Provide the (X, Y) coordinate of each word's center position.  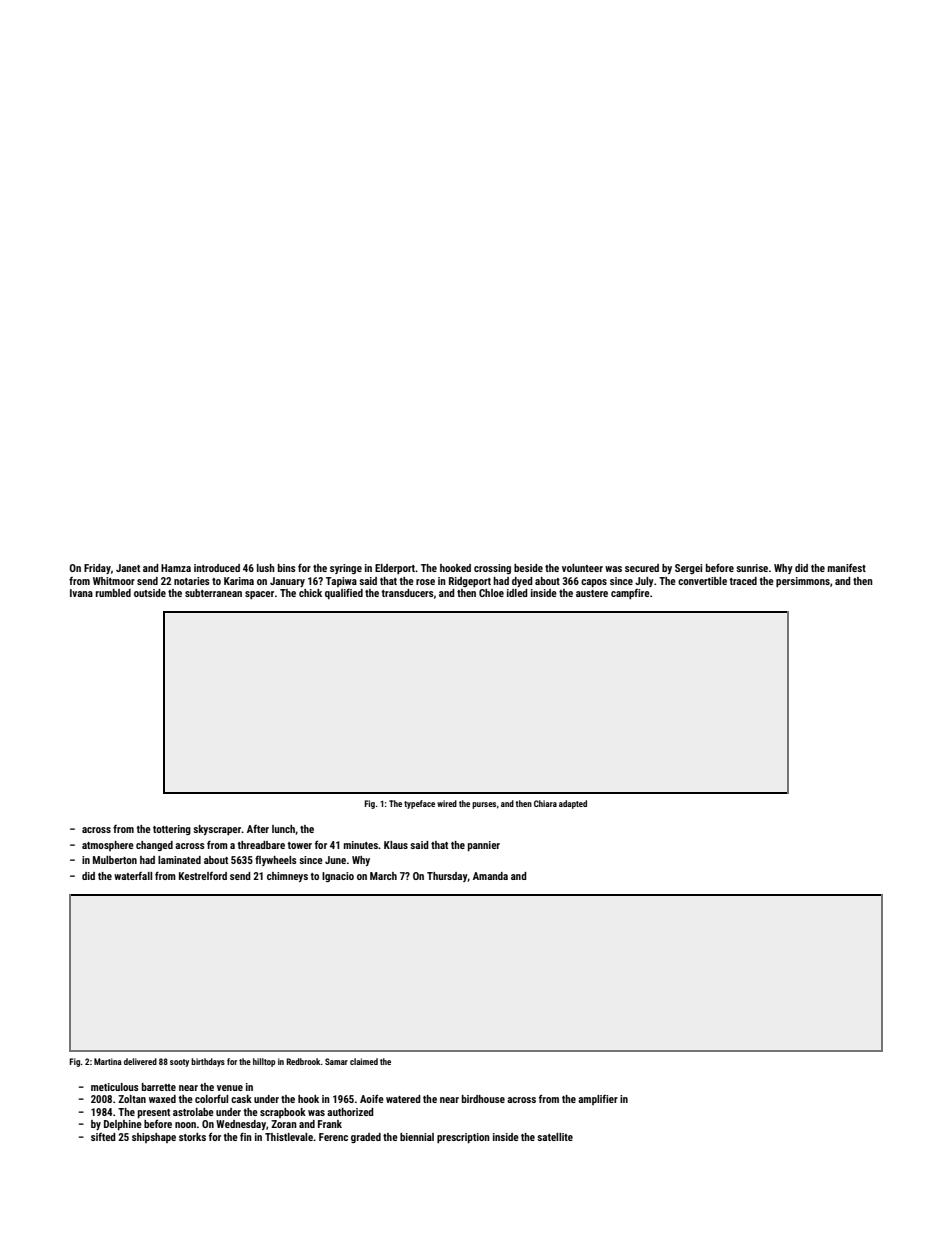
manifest (847, 567)
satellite (555, 1137)
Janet (128, 568)
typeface (419, 804)
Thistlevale (289, 1137)
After (258, 829)
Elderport (395, 569)
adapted (573, 804)
